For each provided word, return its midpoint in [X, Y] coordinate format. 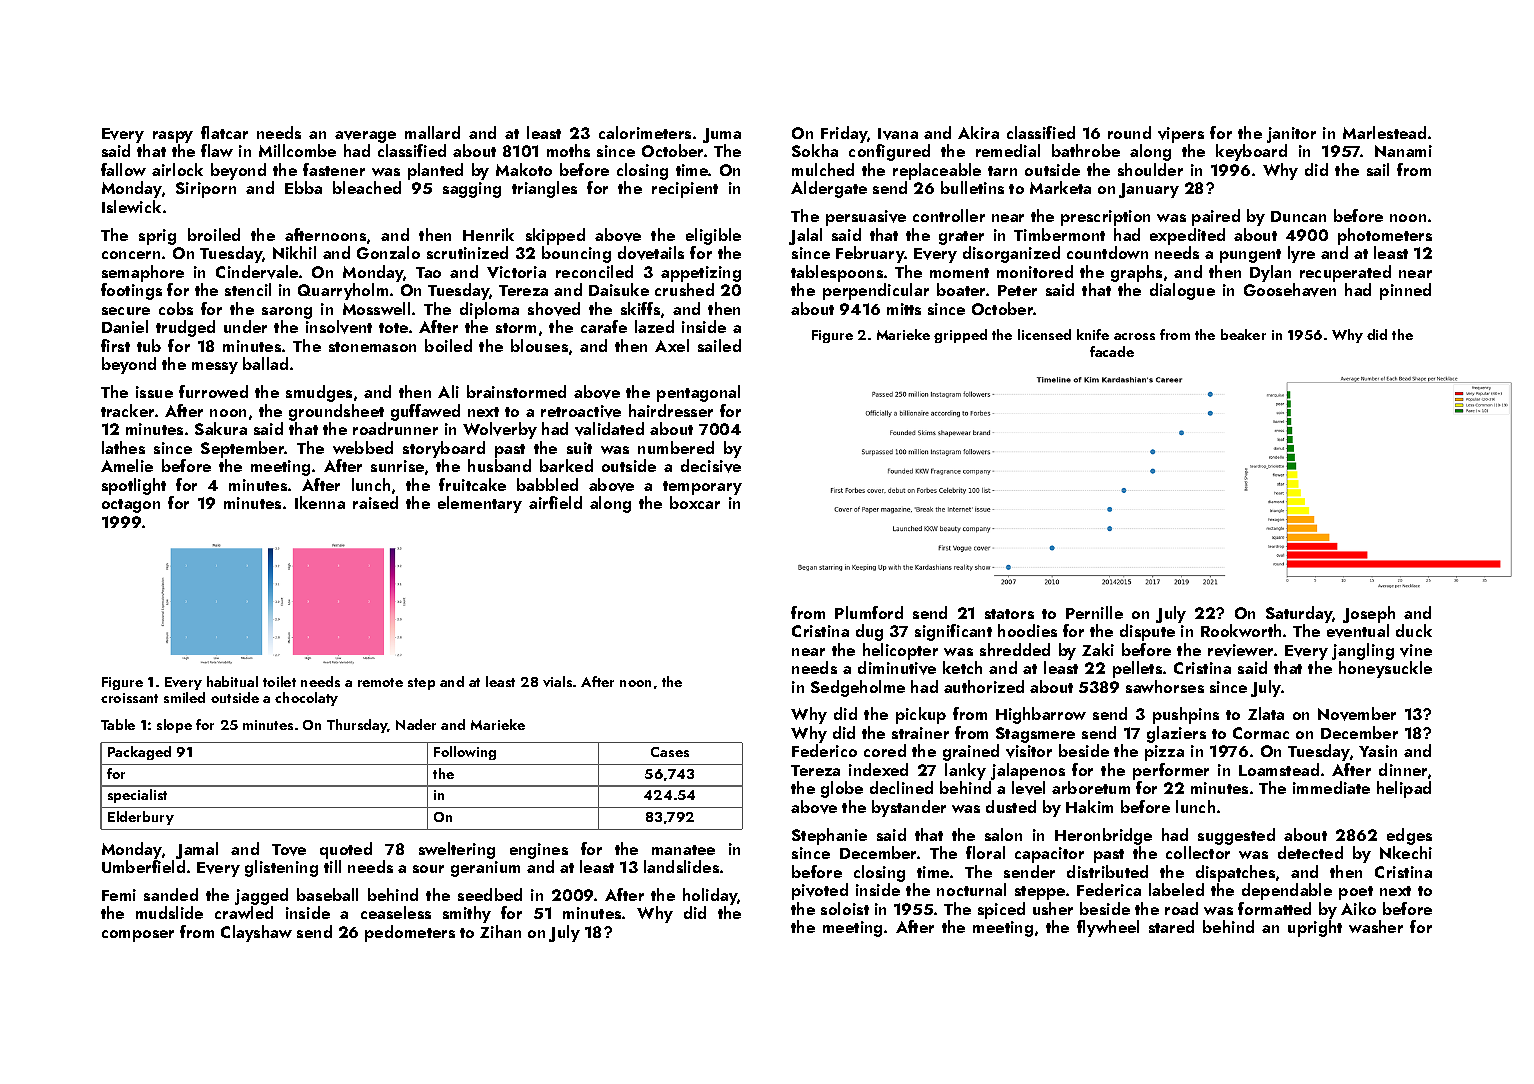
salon [1003, 834]
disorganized [1011, 254]
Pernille [1094, 612]
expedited [1187, 236]
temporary [702, 488]
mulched [823, 169]
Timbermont [1059, 234]
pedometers [410, 933]
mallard [432, 132]
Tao [428, 272]
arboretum [1091, 787]
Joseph [1369, 614]
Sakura [221, 428]
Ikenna [320, 502]
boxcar [695, 502]
